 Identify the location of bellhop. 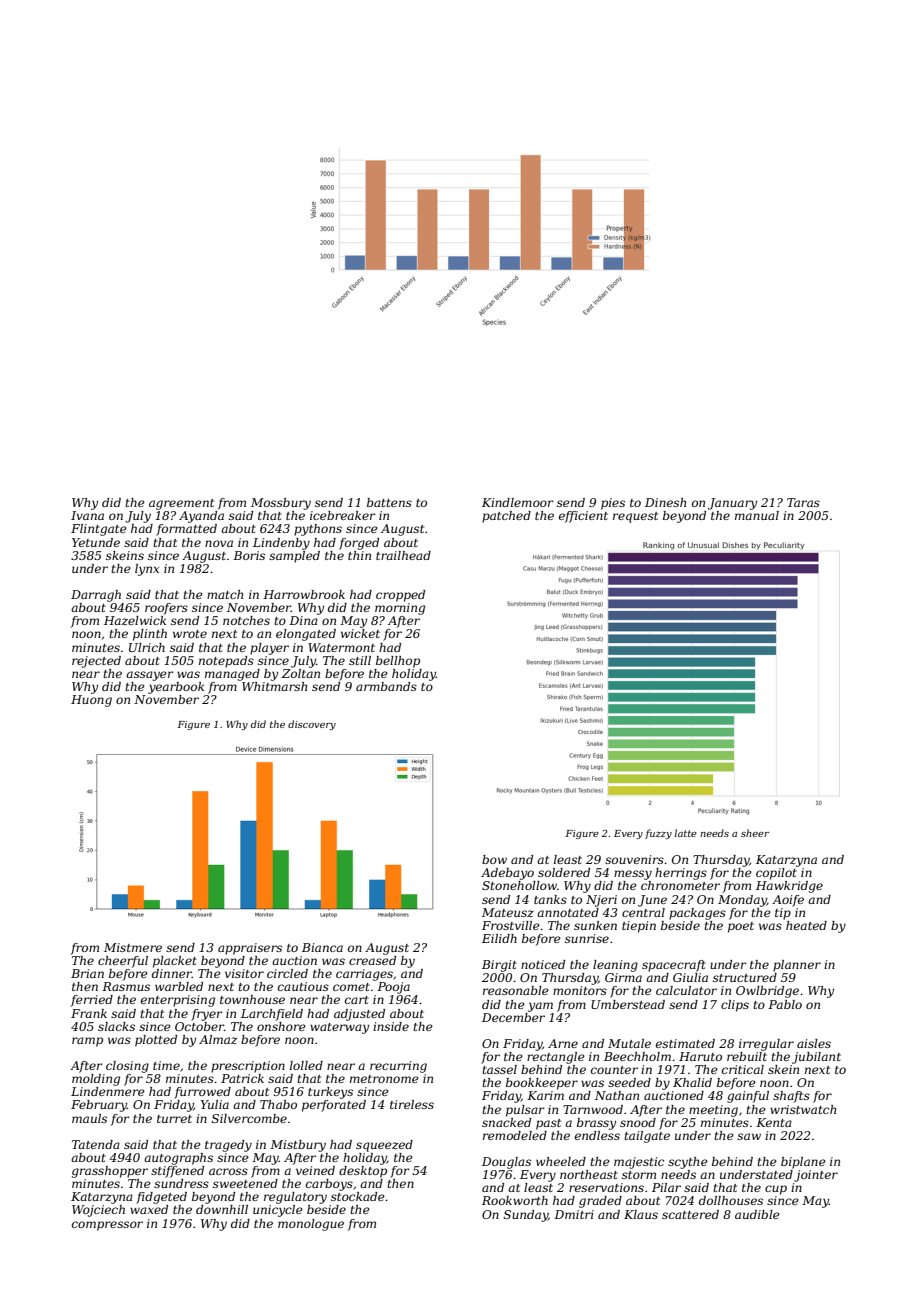
(398, 662).
